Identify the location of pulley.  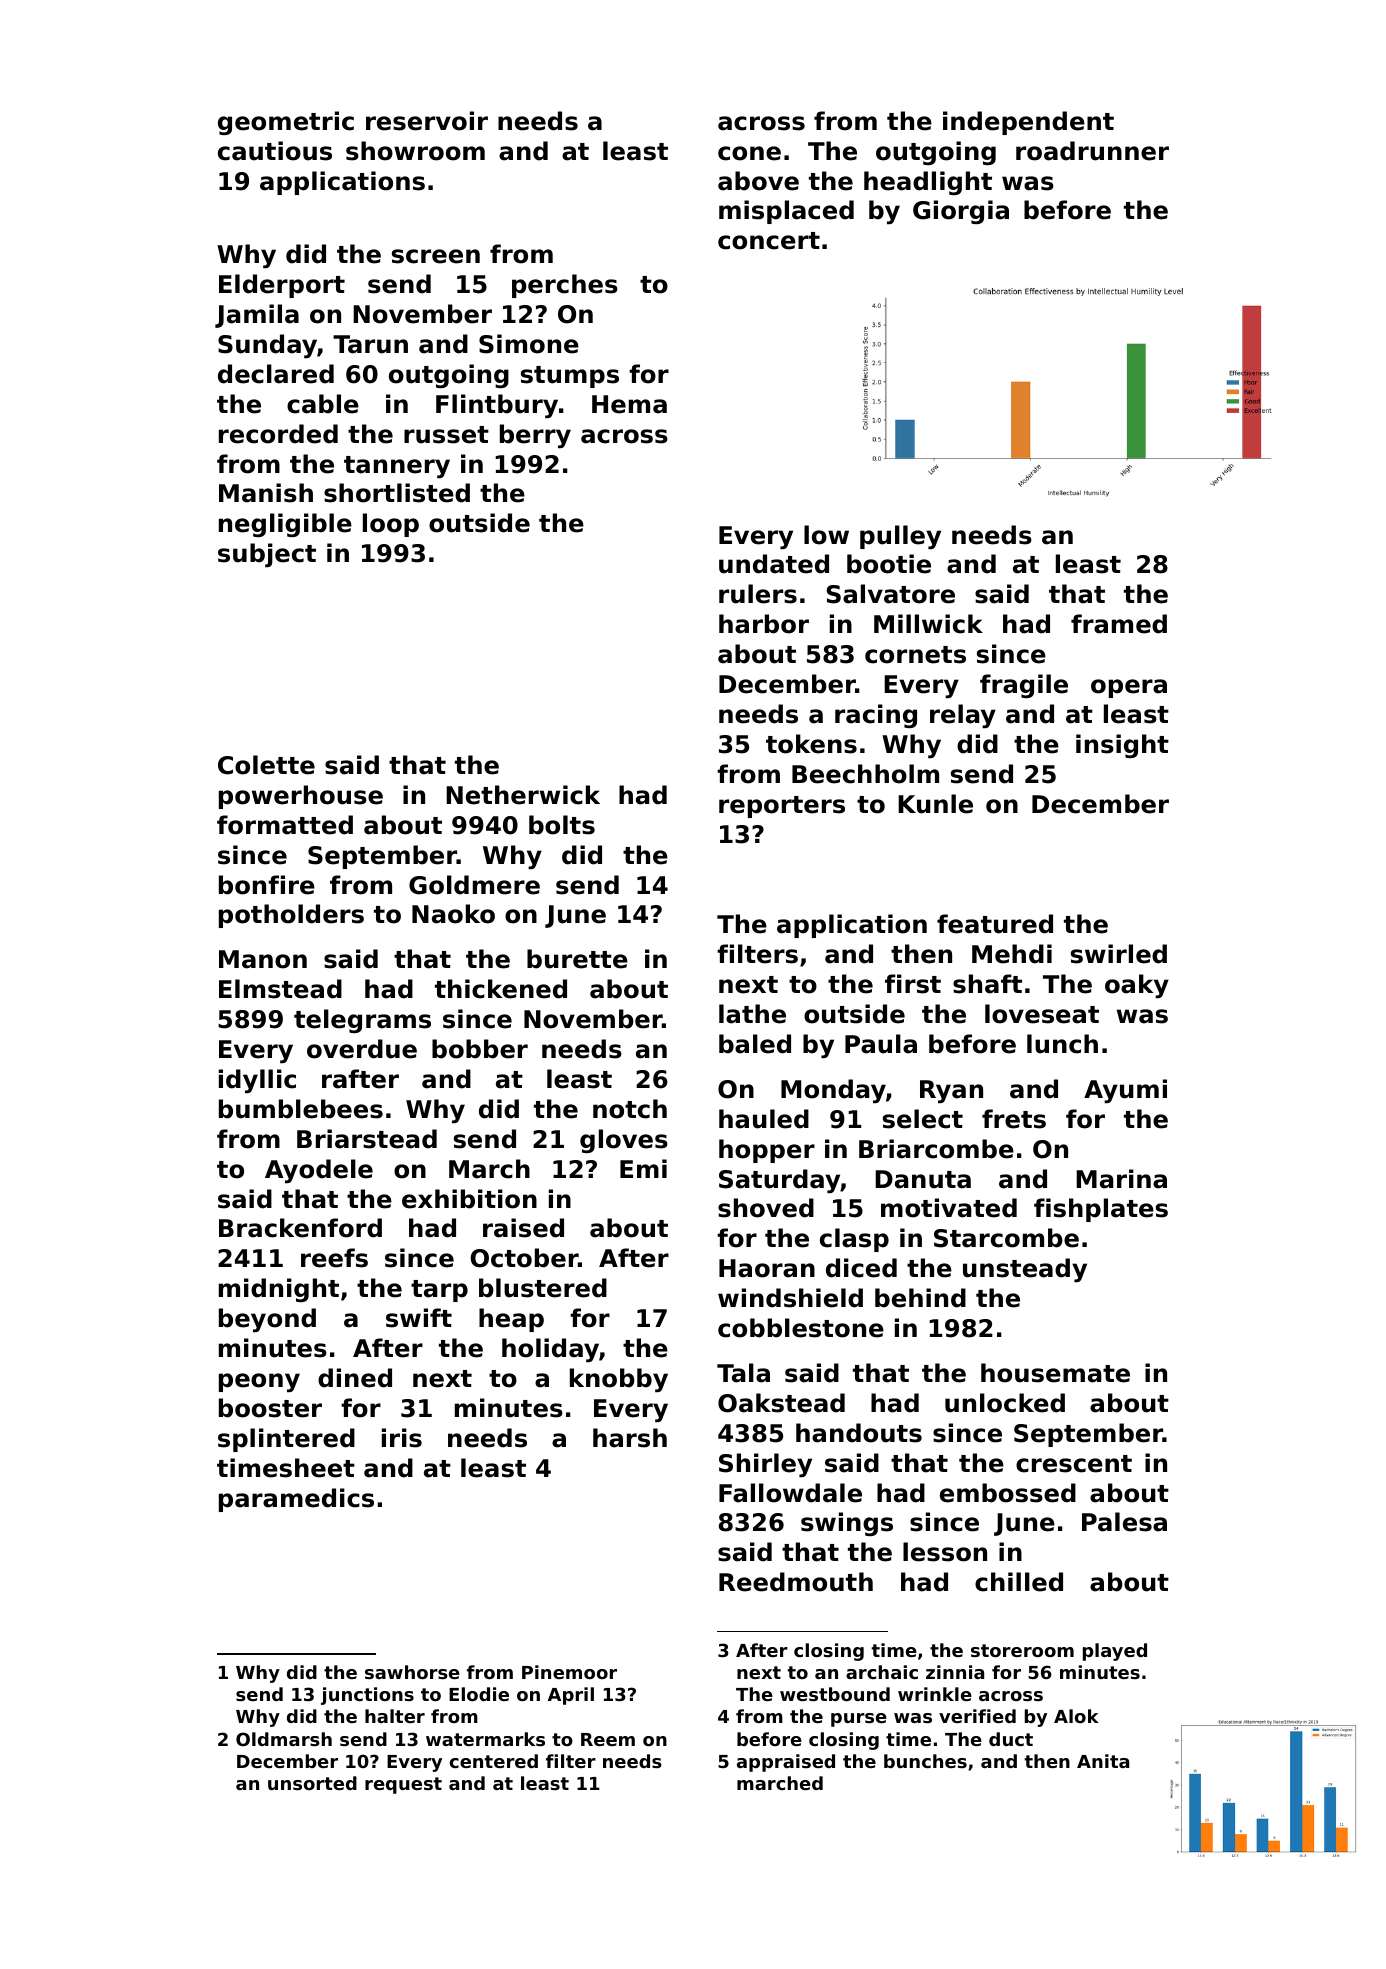
(900, 537).
